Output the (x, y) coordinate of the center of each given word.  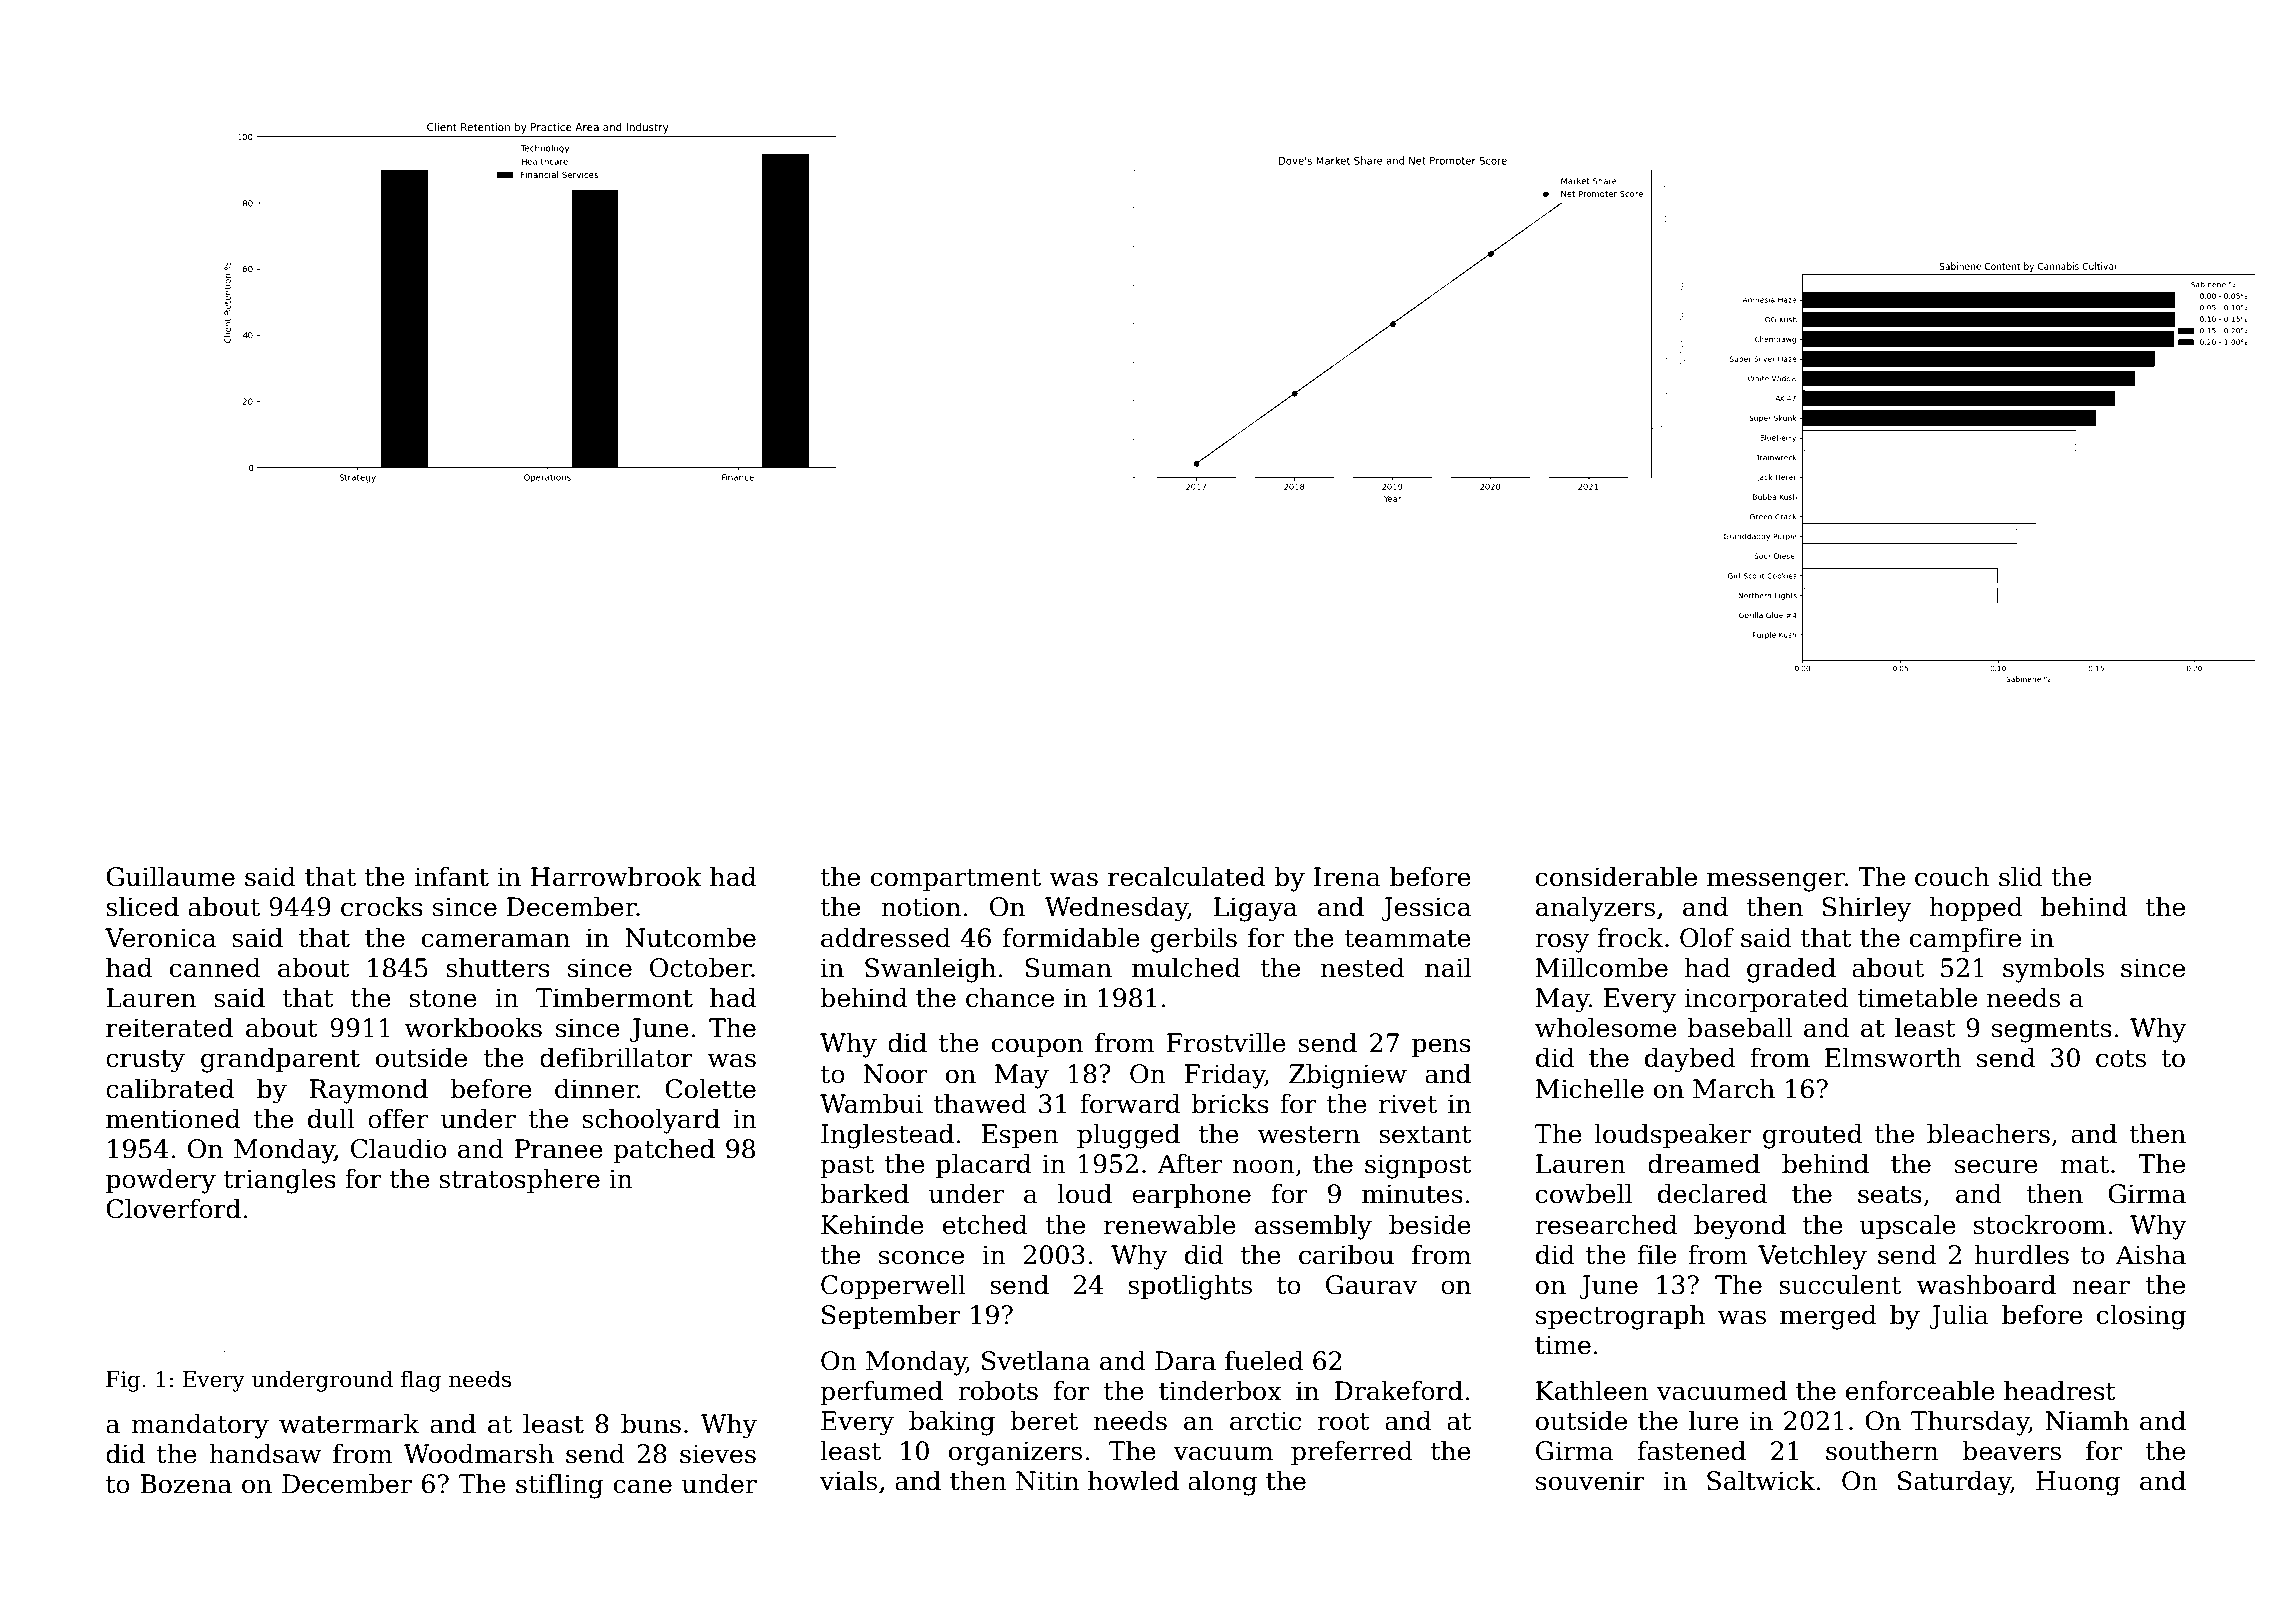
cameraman (496, 940)
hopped (1976, 908)
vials (848, 1480)
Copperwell (893, 1286)
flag (421, 1381)
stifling (559, 1486)
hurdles (2021, 1254)
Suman (1068, 968)
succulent (1840, 1284)
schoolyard (651, 1121)
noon (1264, 1166)
